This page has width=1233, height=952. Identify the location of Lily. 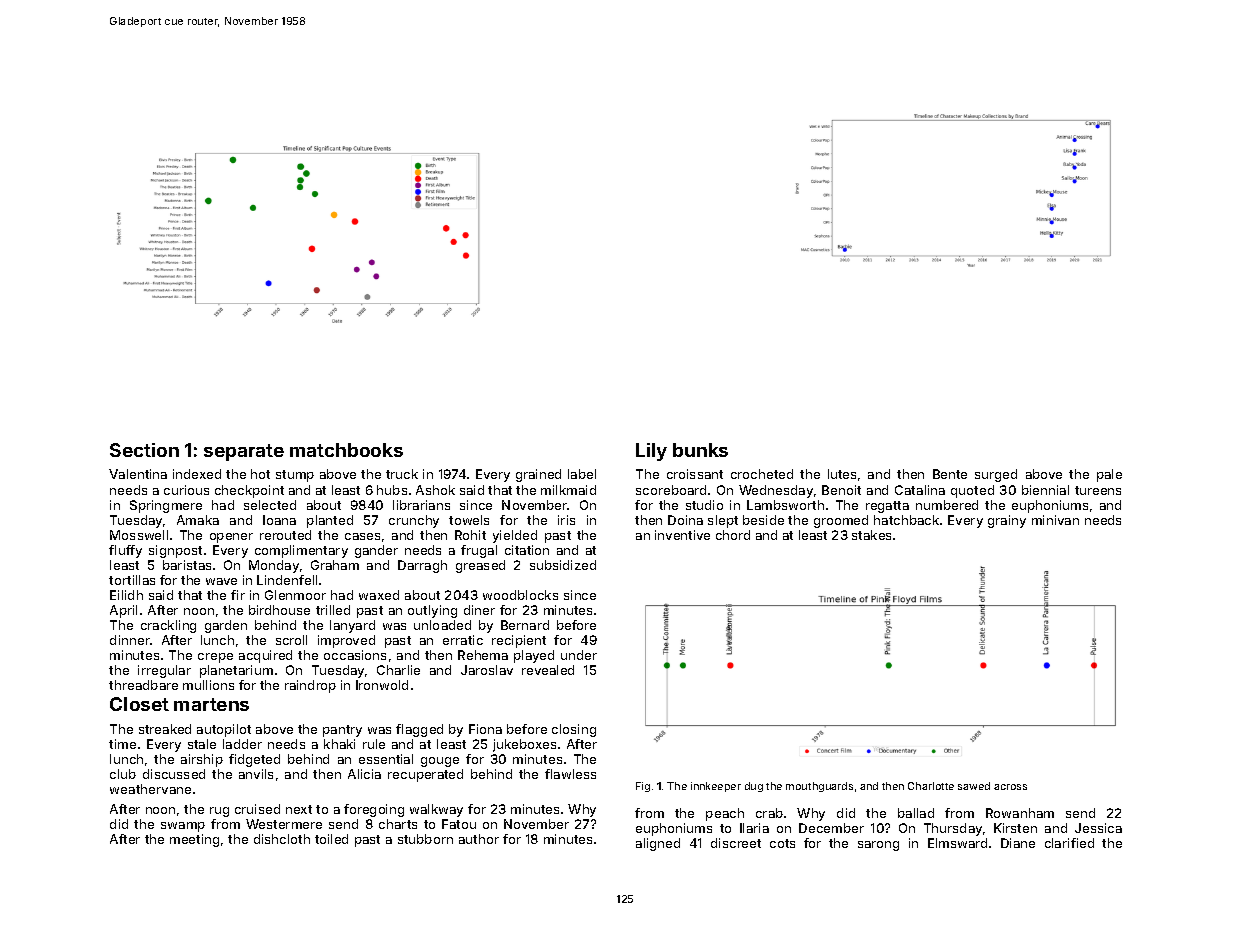
(651, 452).
